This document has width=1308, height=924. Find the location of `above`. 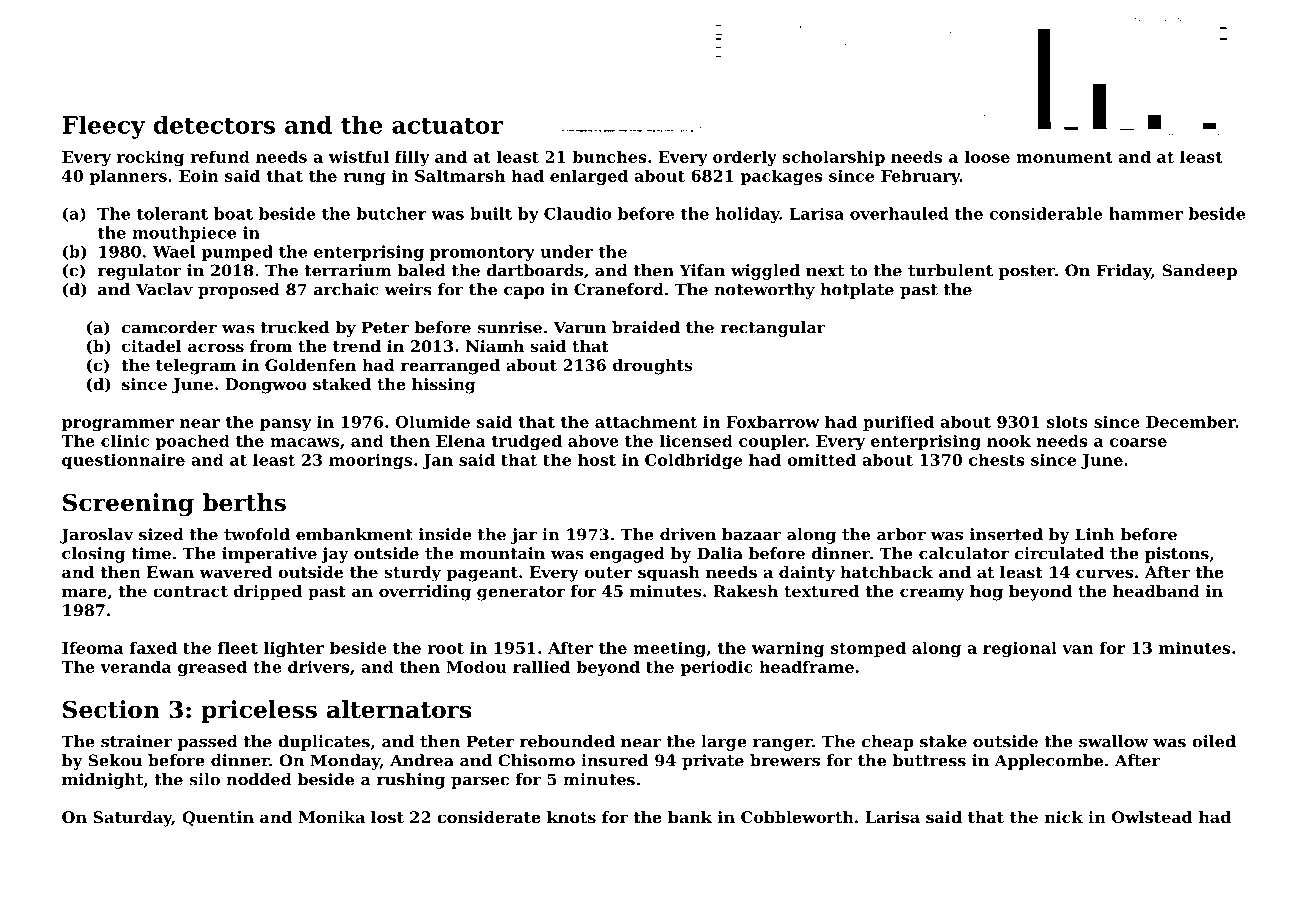

above is located at coordinates (593, 440).
